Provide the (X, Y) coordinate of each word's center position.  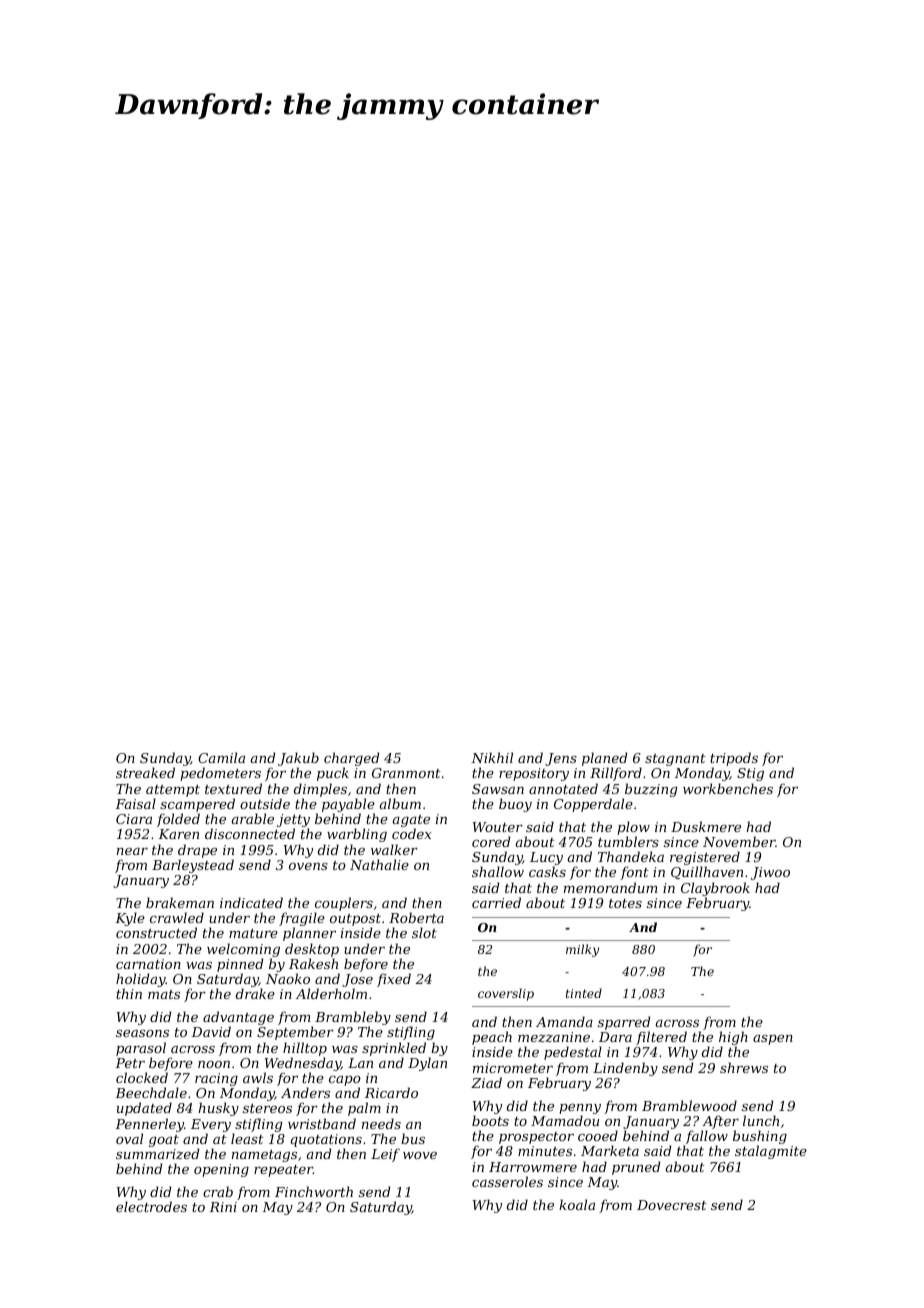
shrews (744, 1067)
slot (424, 932)
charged (351, 760)
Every (211, 1125)
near (132, 851)
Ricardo (391, 1092)
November (739, 841)
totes (625, 903)
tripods (734, 760)
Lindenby (625, 1069)
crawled (177, 917)
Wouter (498, 827)
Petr (130, 1063)
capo (345, 1081)
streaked (145, 772)
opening (221, 1170)
